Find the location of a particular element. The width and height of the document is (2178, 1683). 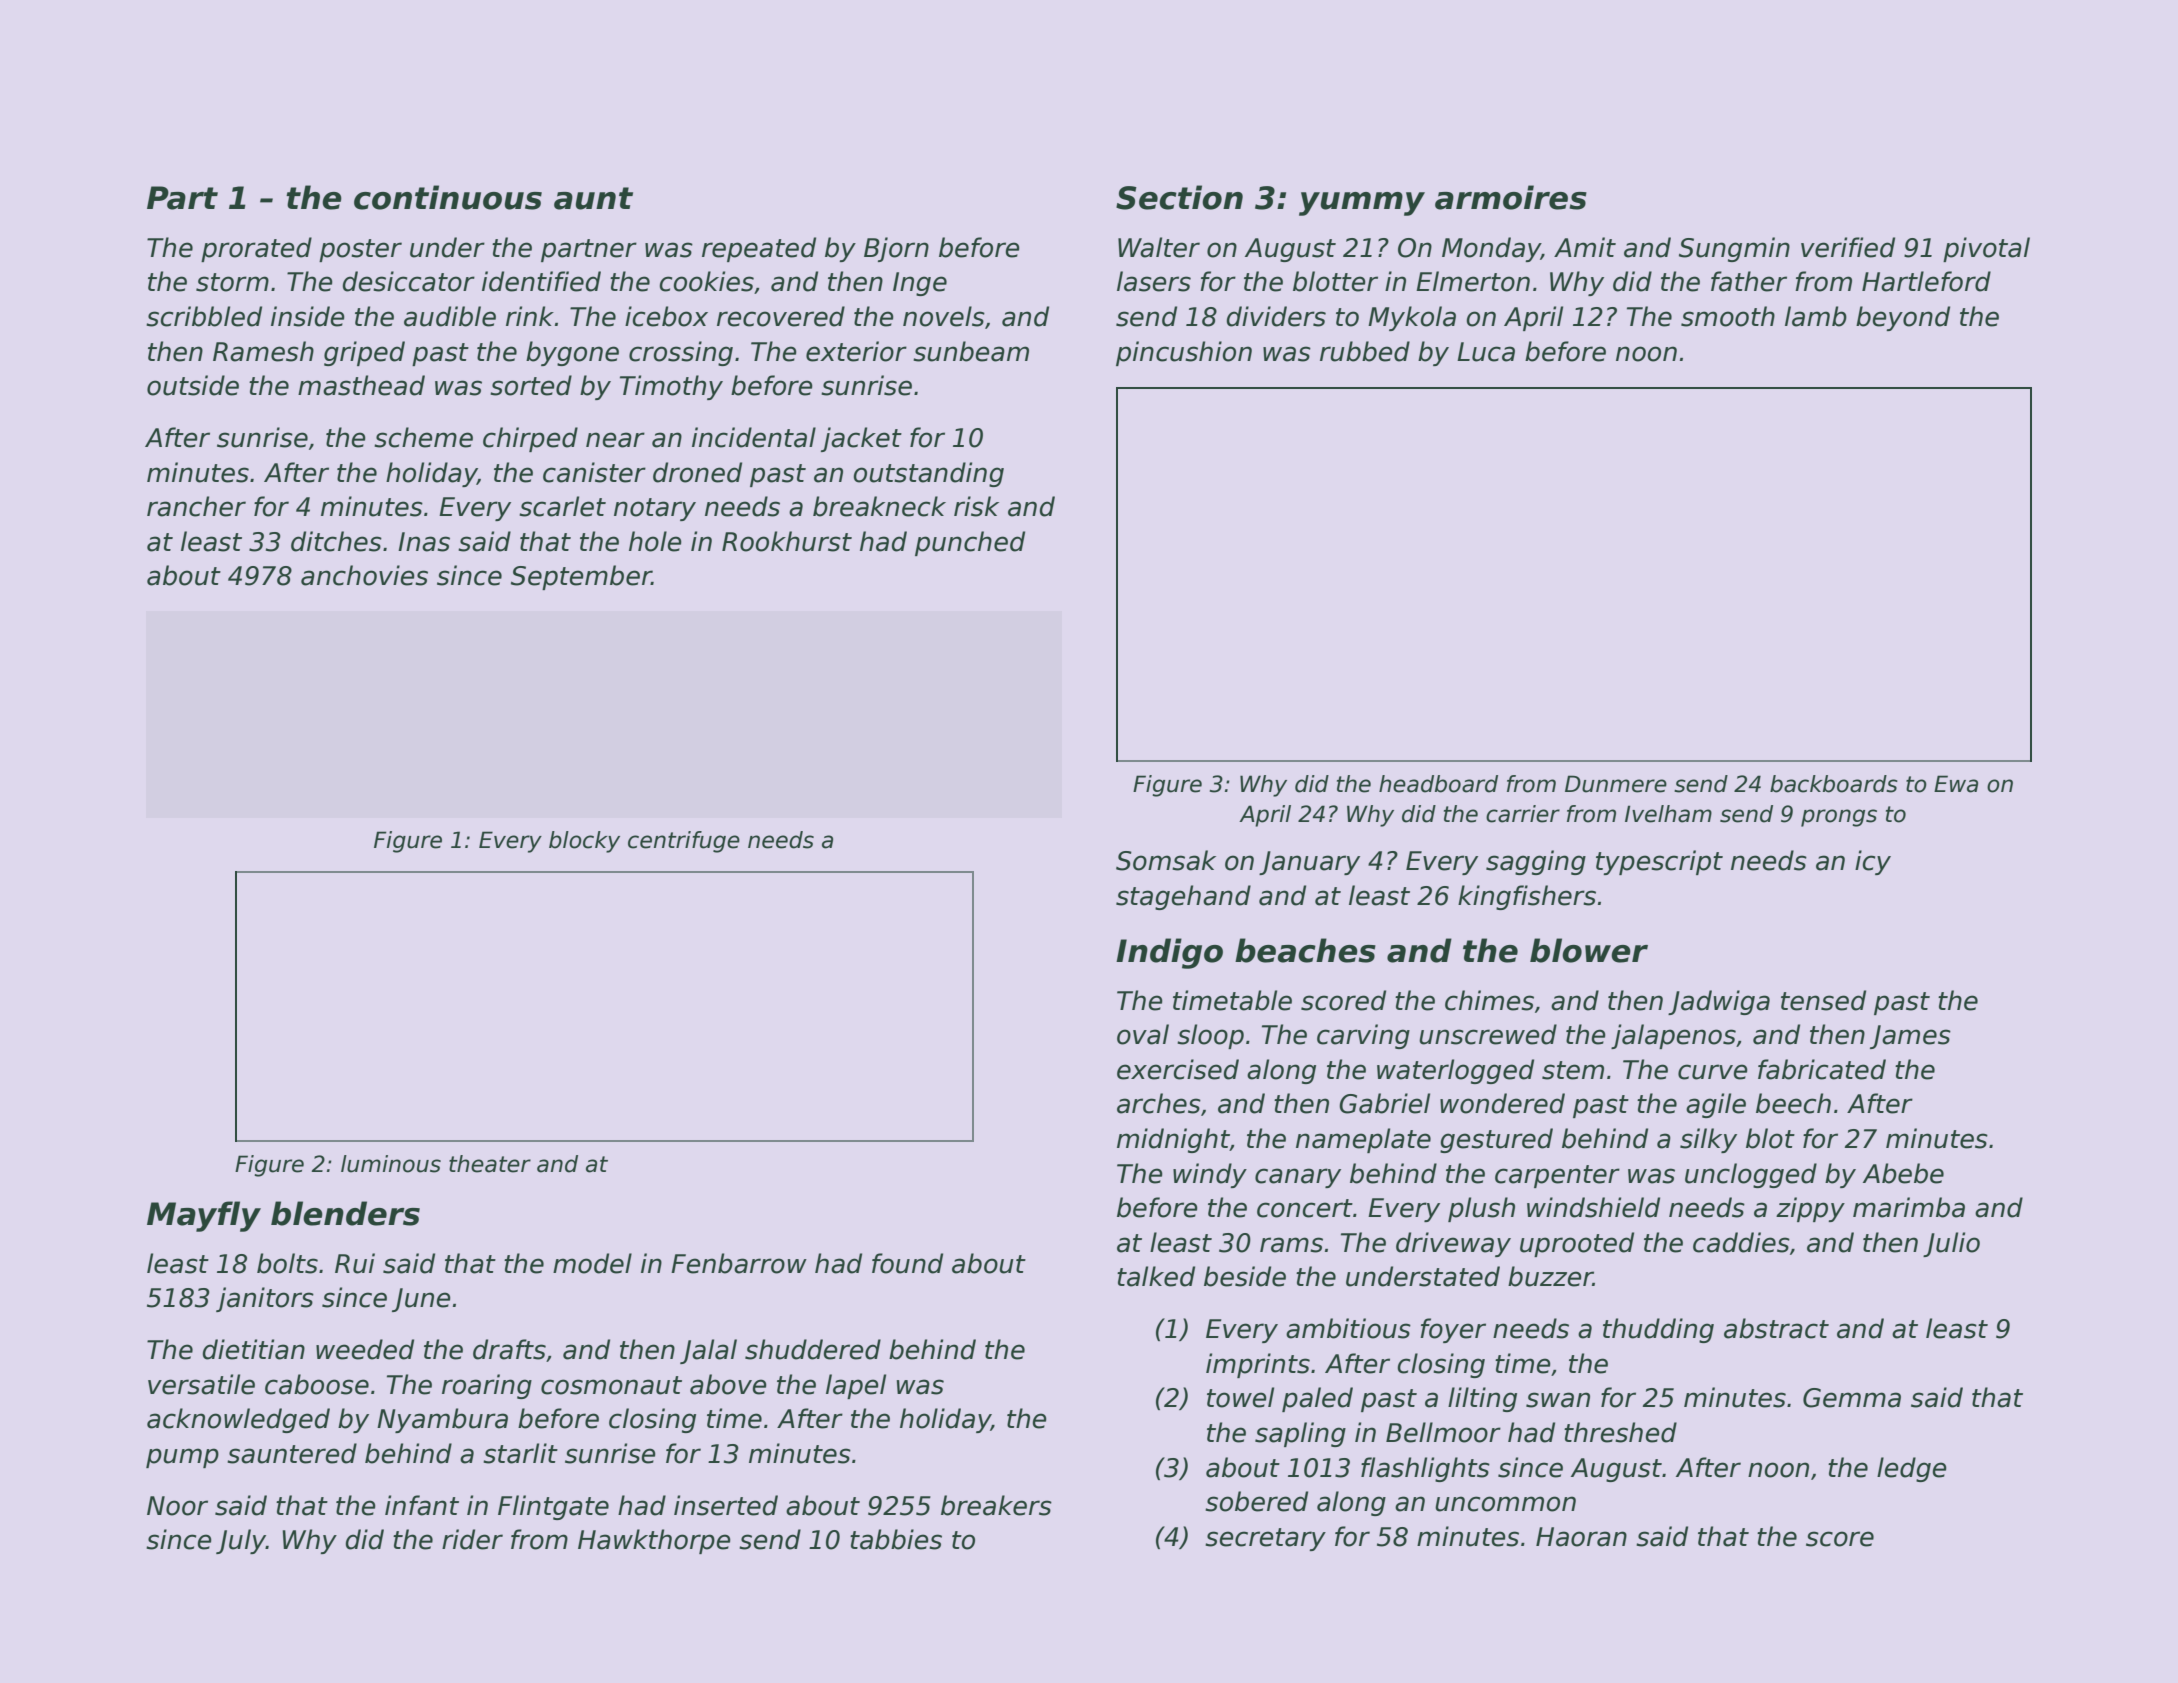

cosmonaut is located at coordinates (611, 1385).
